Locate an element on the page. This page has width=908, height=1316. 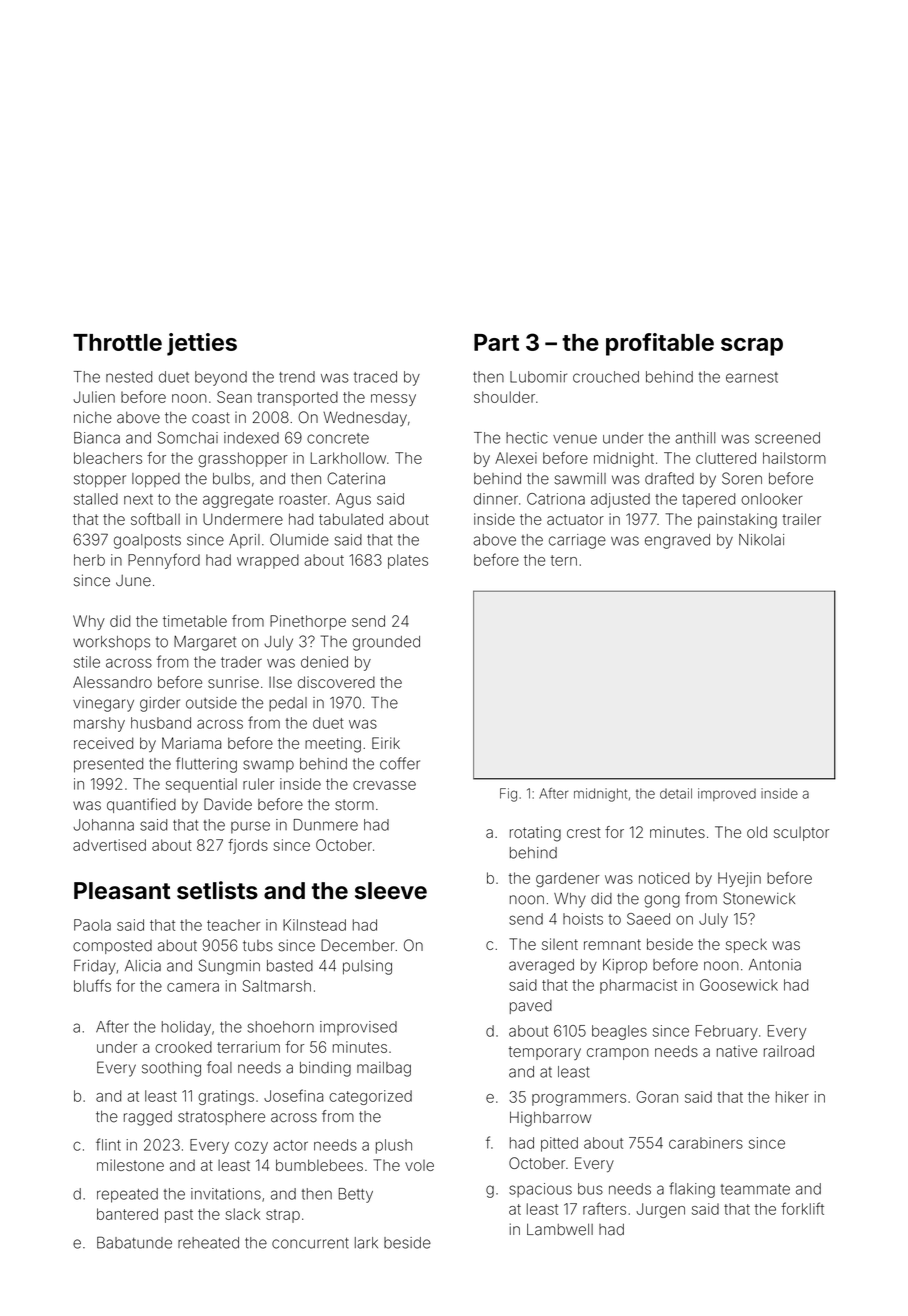
forklift is located at coordinates (802, 1208).
